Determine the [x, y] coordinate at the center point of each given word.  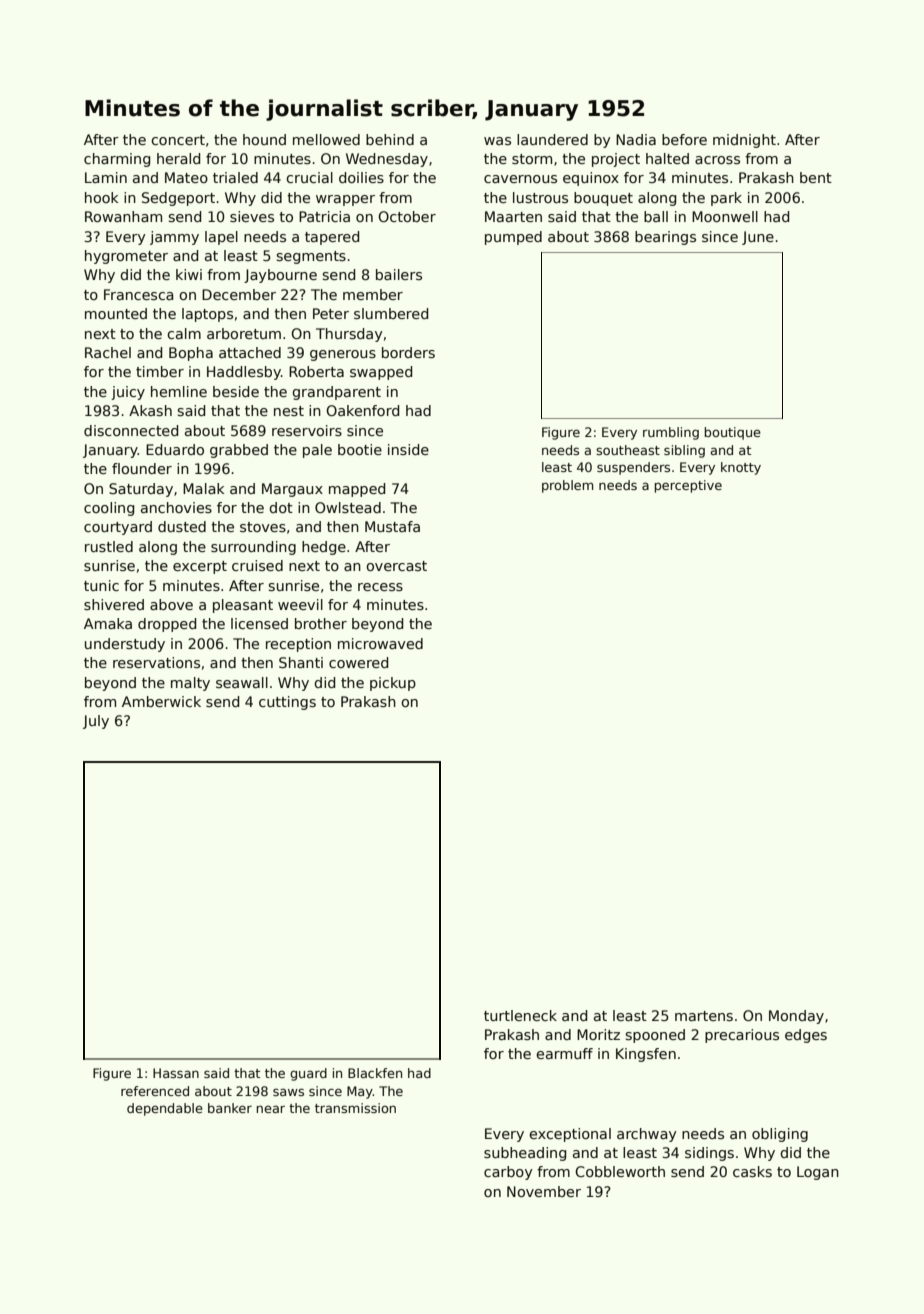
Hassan [176, 1073]
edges [806, 1036]
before [684, 139]
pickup [393, 684]
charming [117, 160]
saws [288, 1092]
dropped [167, 625]
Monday [796, 1017]
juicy [128, 393]
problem [568, 486]
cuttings [287, 703]
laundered [552, 139]
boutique [732, 433]
